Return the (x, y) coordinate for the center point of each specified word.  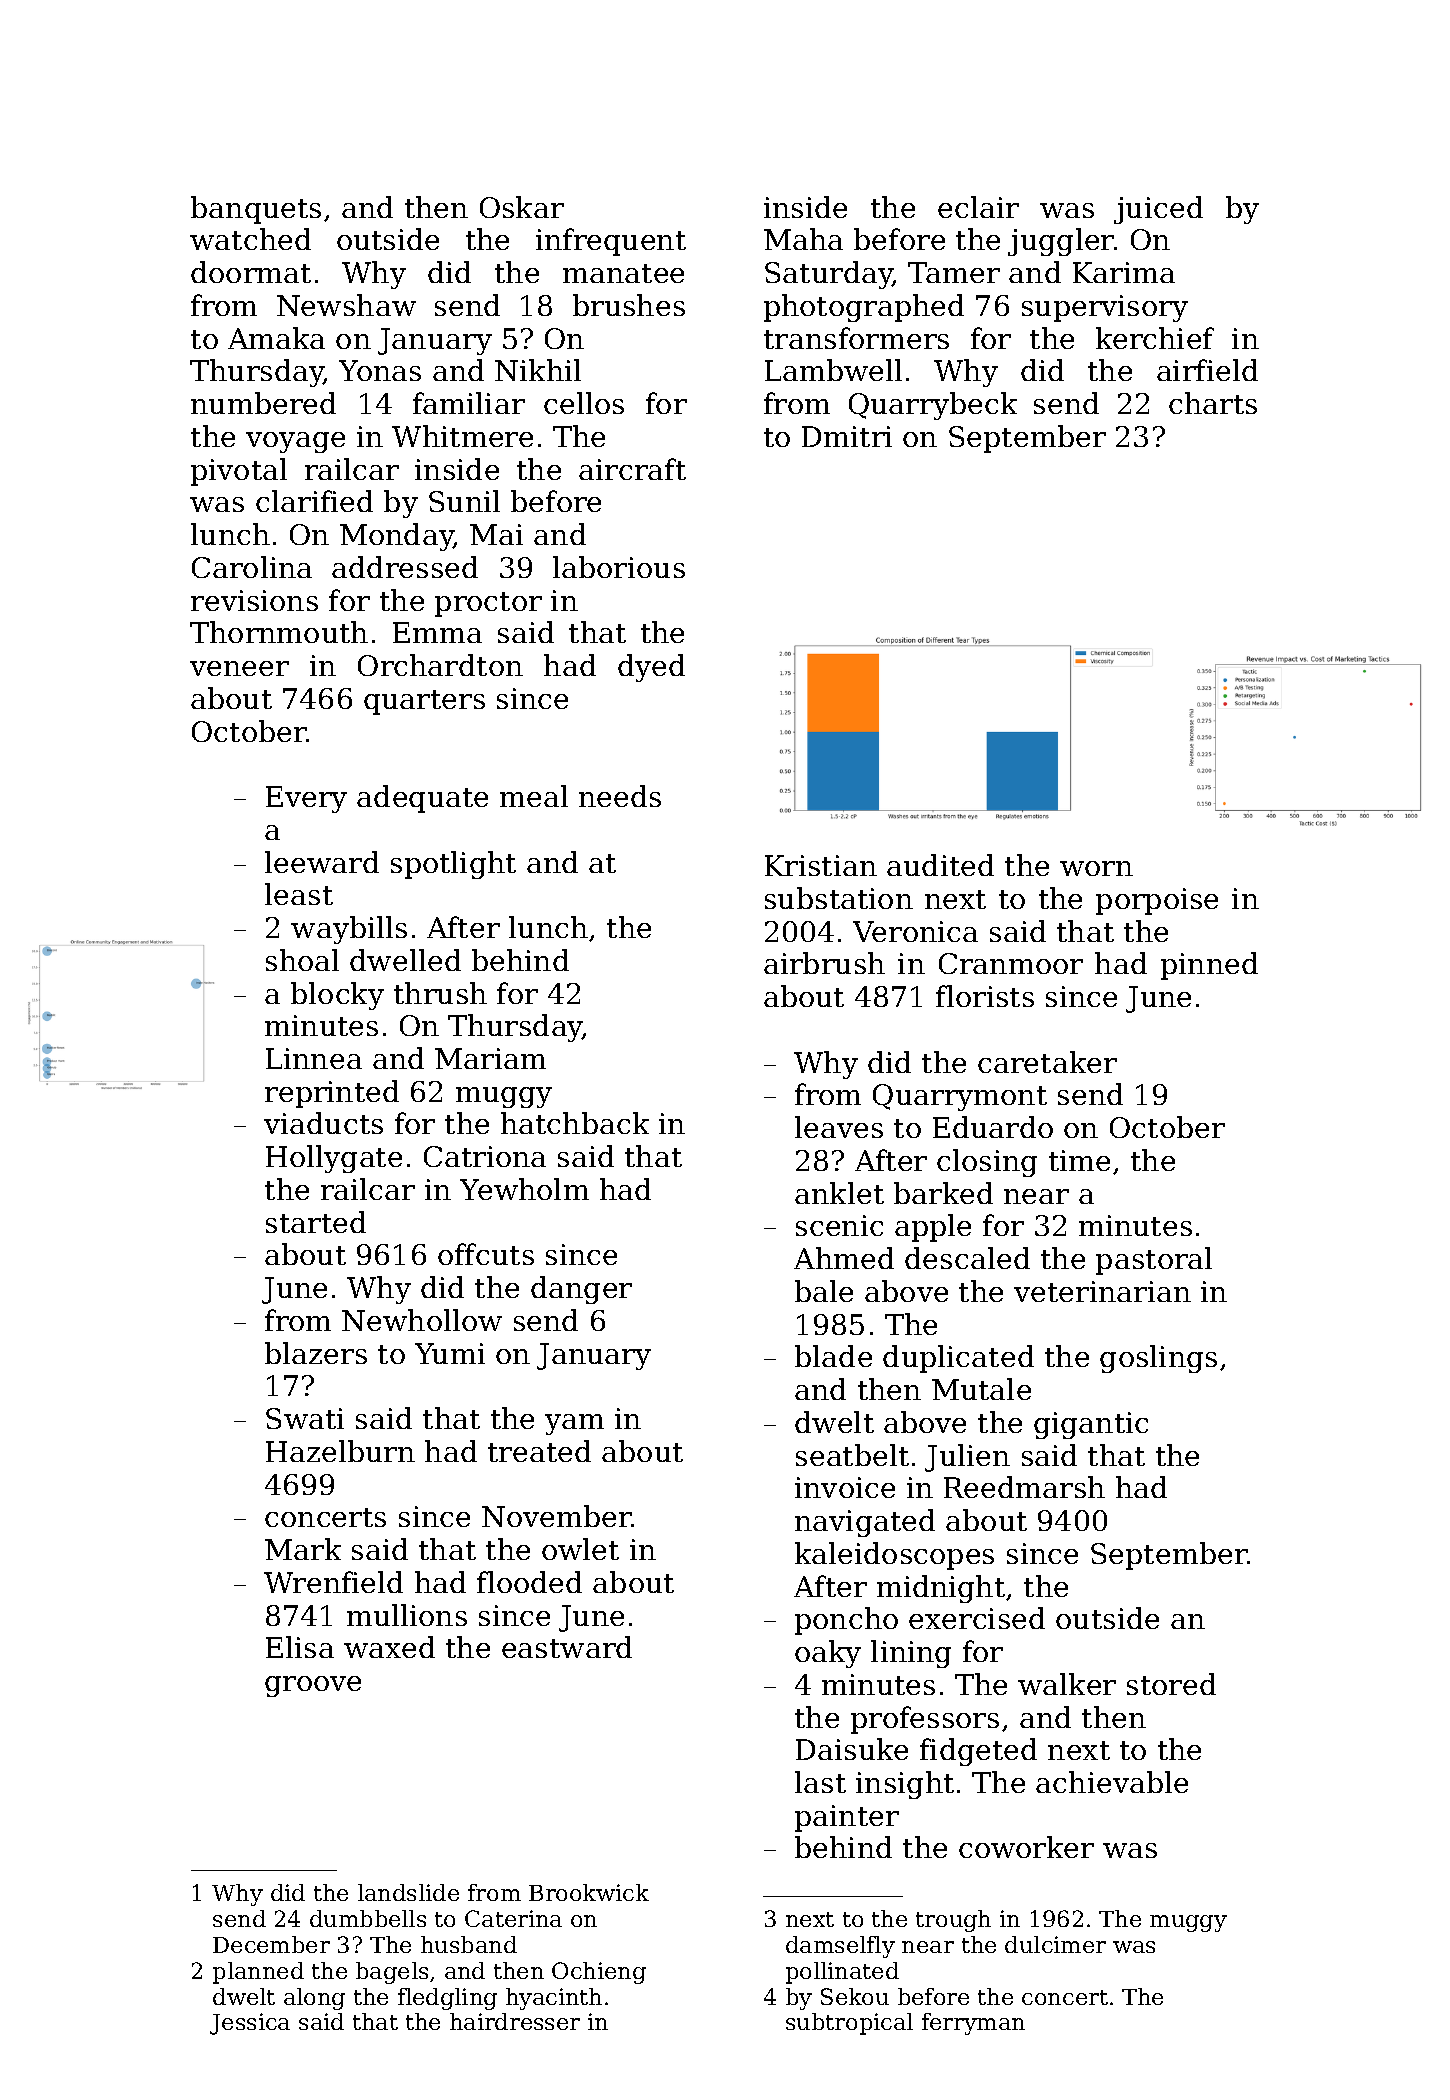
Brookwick (589, 1892)
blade (833, 1356)
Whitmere (462, 436)
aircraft (632, 469)
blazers (316, 1353)
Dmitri (847, 436)
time (1079, 1160)
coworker (1026, 1847)
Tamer (954, 272)
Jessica (250, 2024)
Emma (437, 632)
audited (940, 865)
